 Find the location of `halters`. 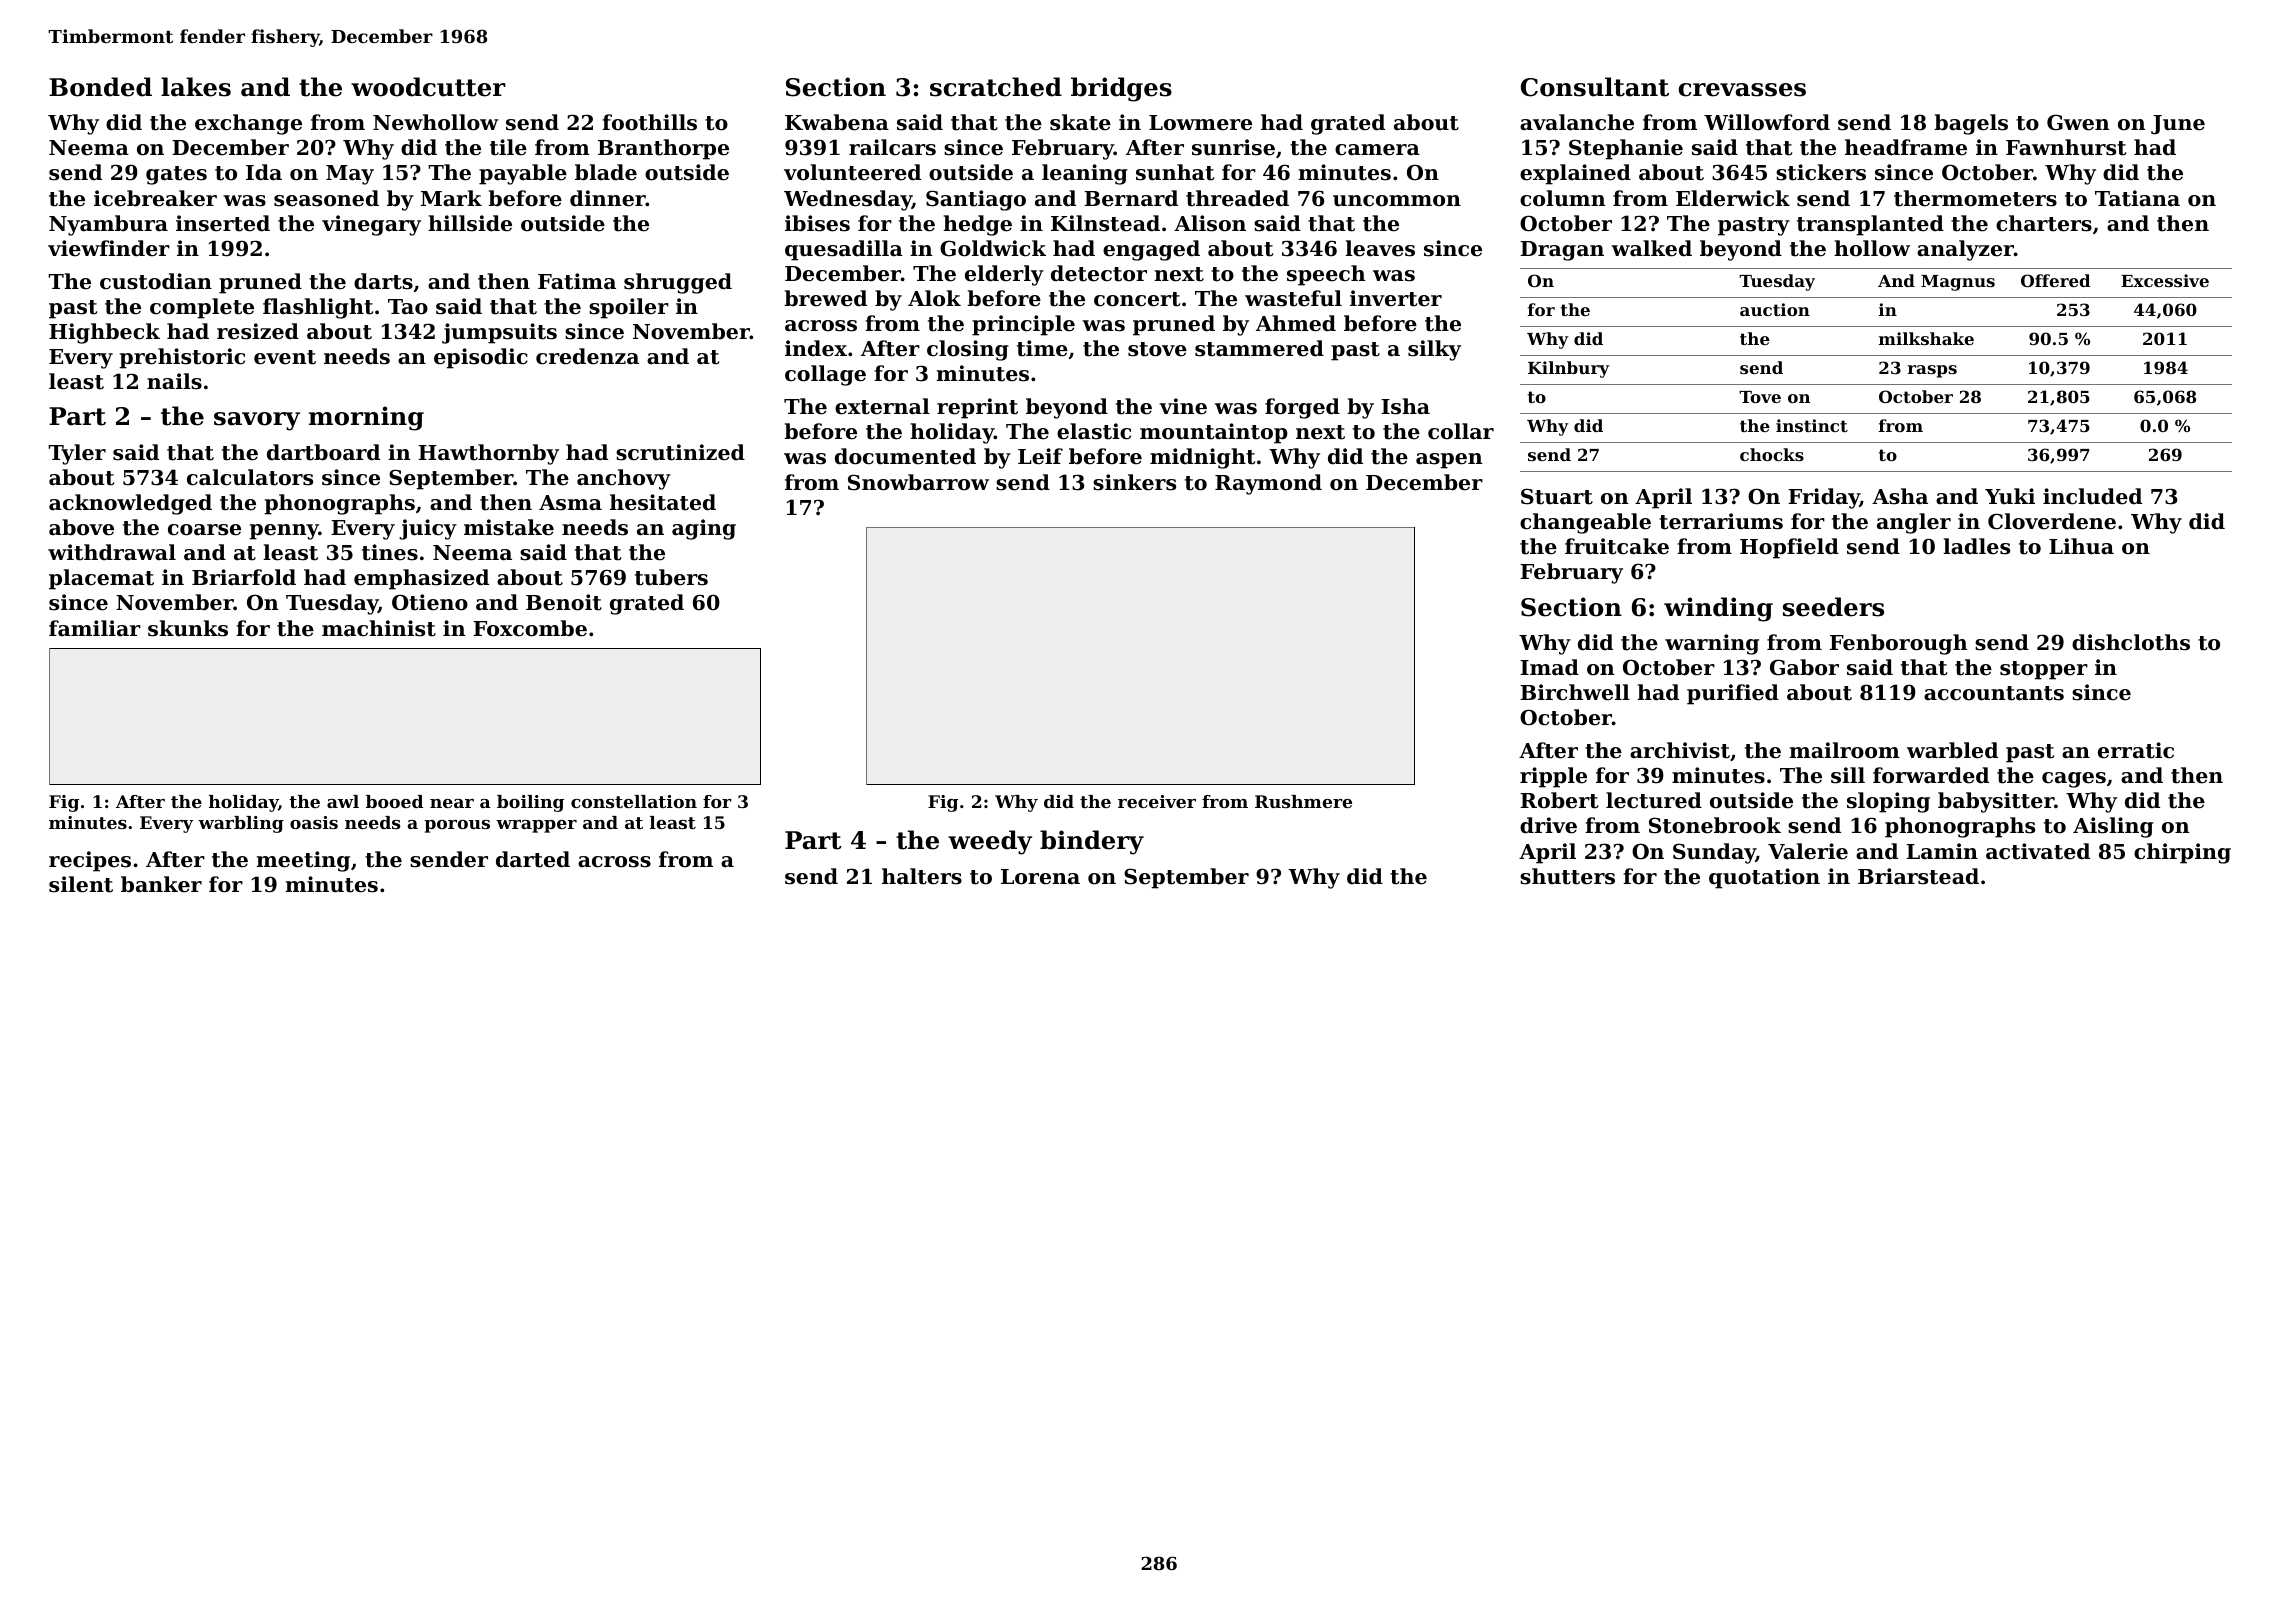

halters is located at coordinates (922, 876).
